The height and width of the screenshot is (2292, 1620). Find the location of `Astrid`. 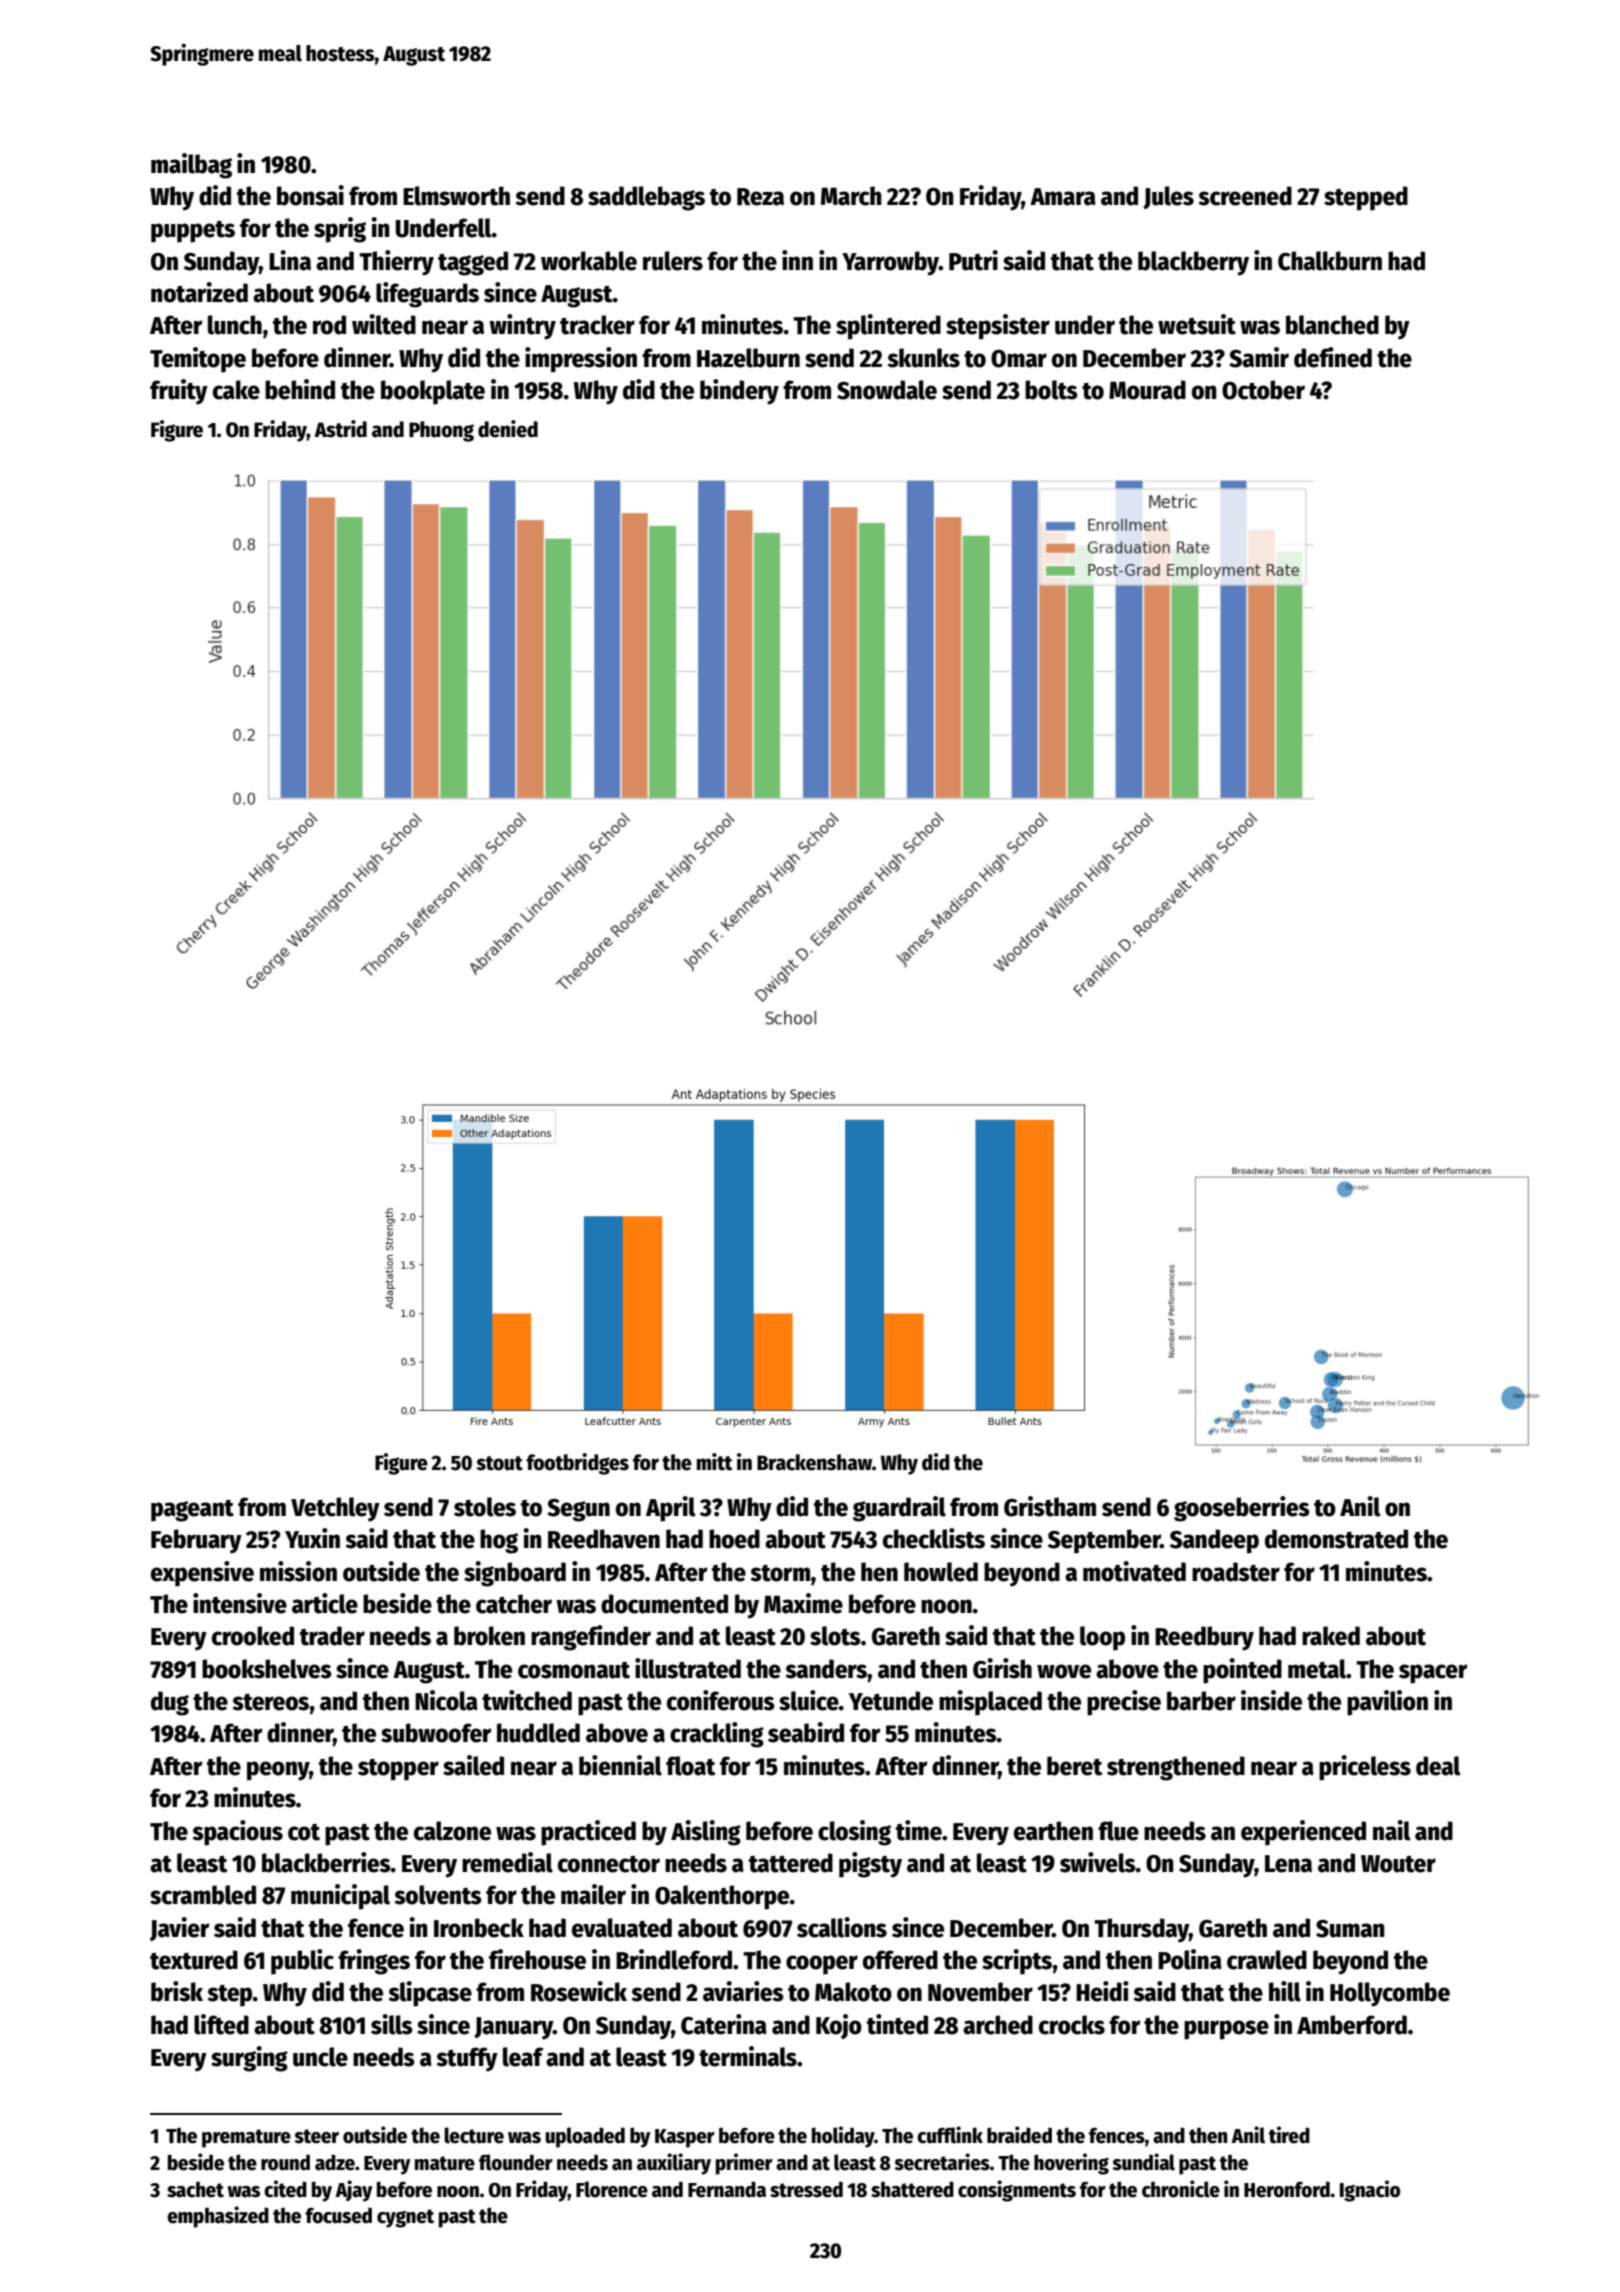

Astrid is located at coordinates (340, 429).
